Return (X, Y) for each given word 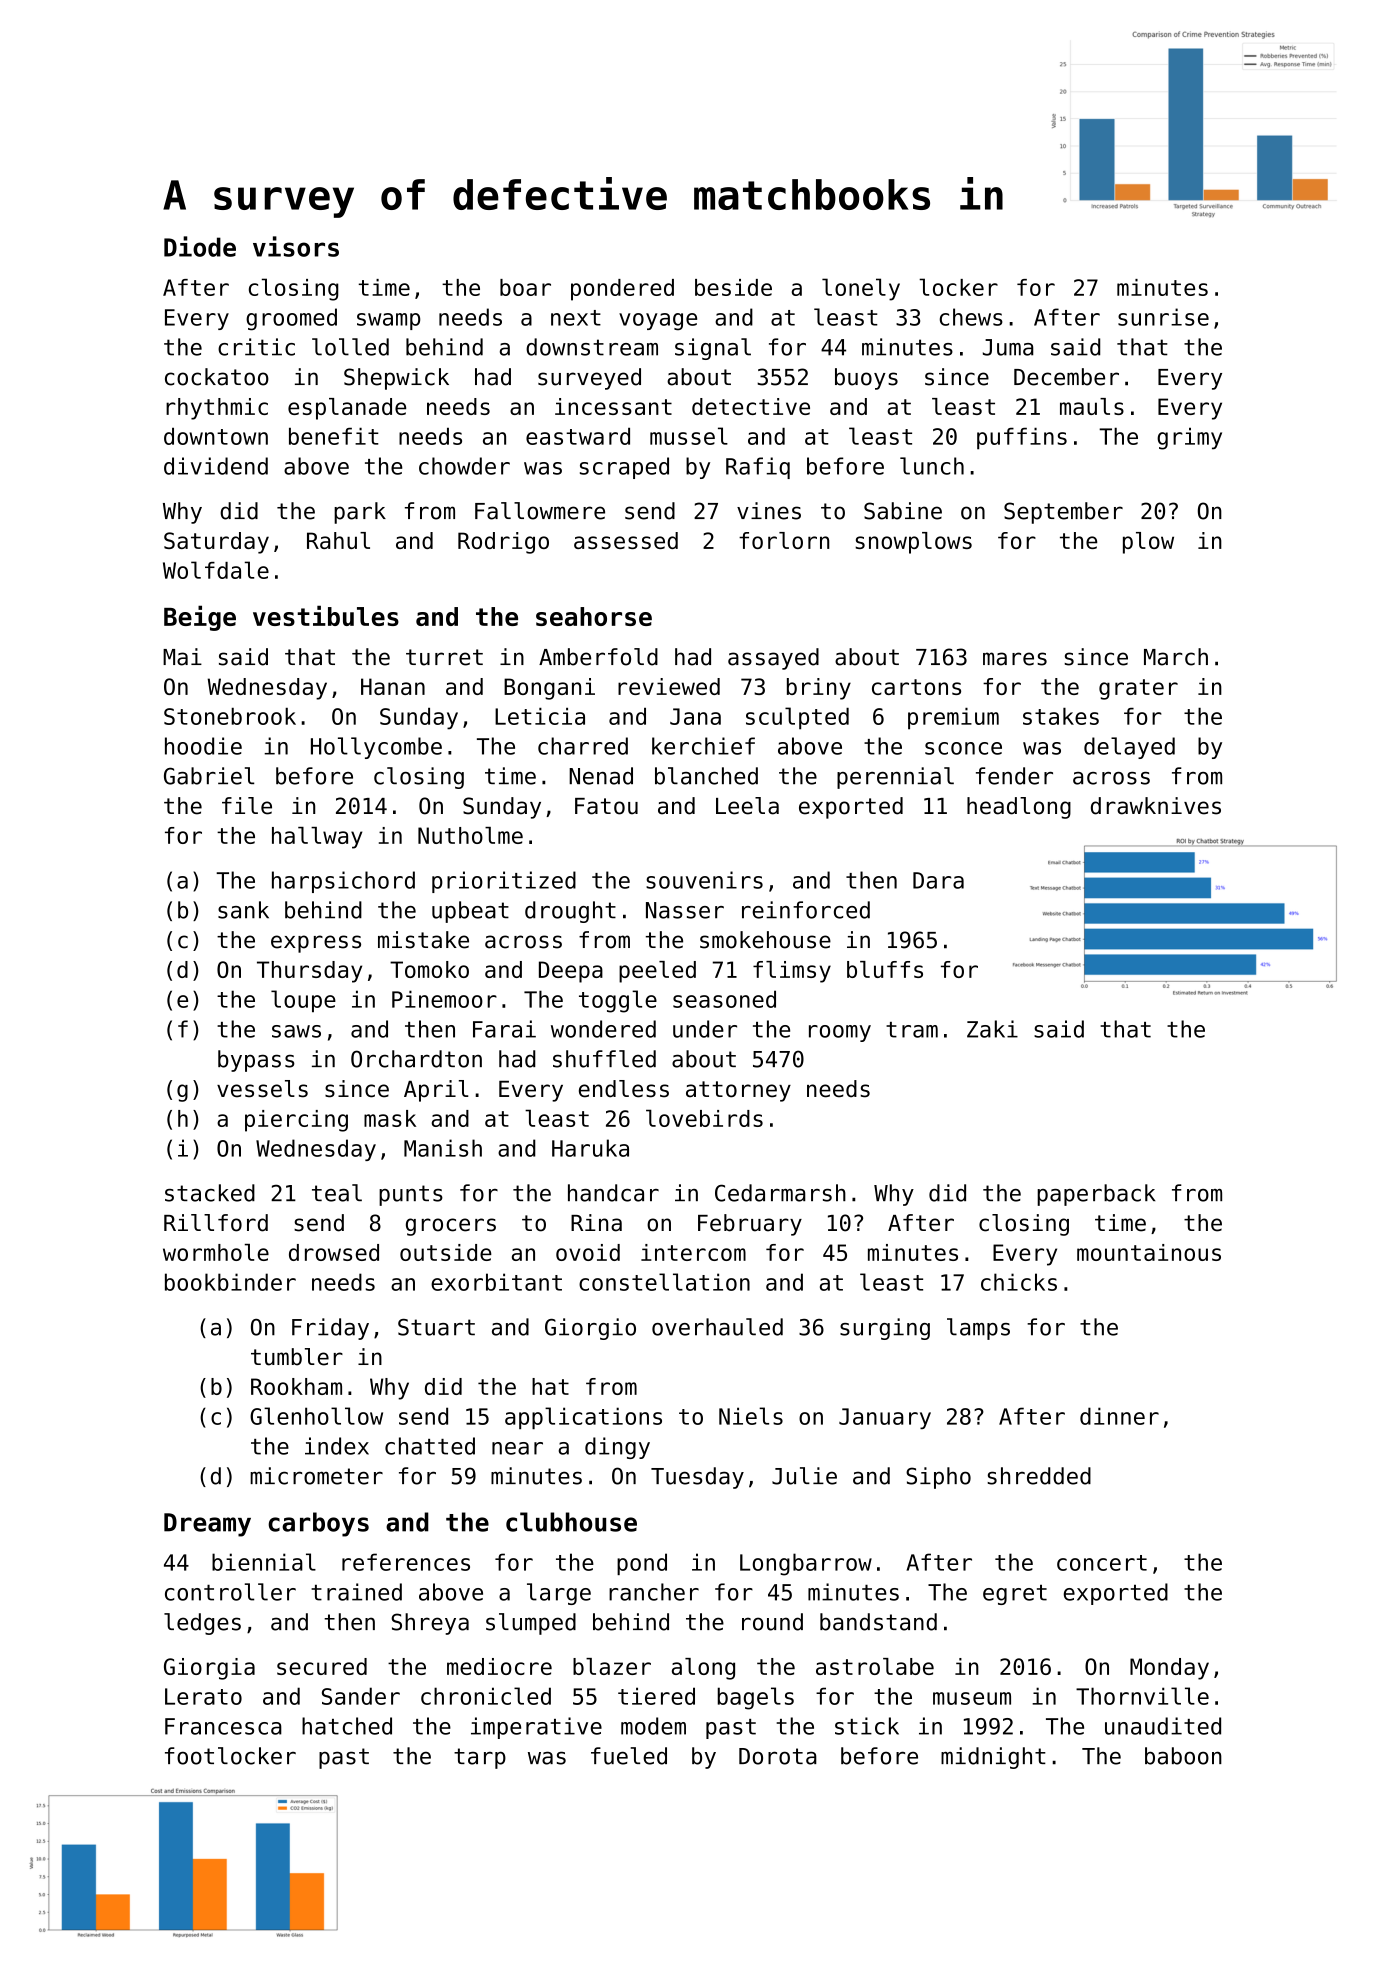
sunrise (1163, 317)
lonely (861, 289)
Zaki (992, 1029)
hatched (347, 1726)
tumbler (297, 1357)
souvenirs (704, 880)
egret (1015, 1595)
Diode (200, 246)
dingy (617, 1448)
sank (243, 910)
